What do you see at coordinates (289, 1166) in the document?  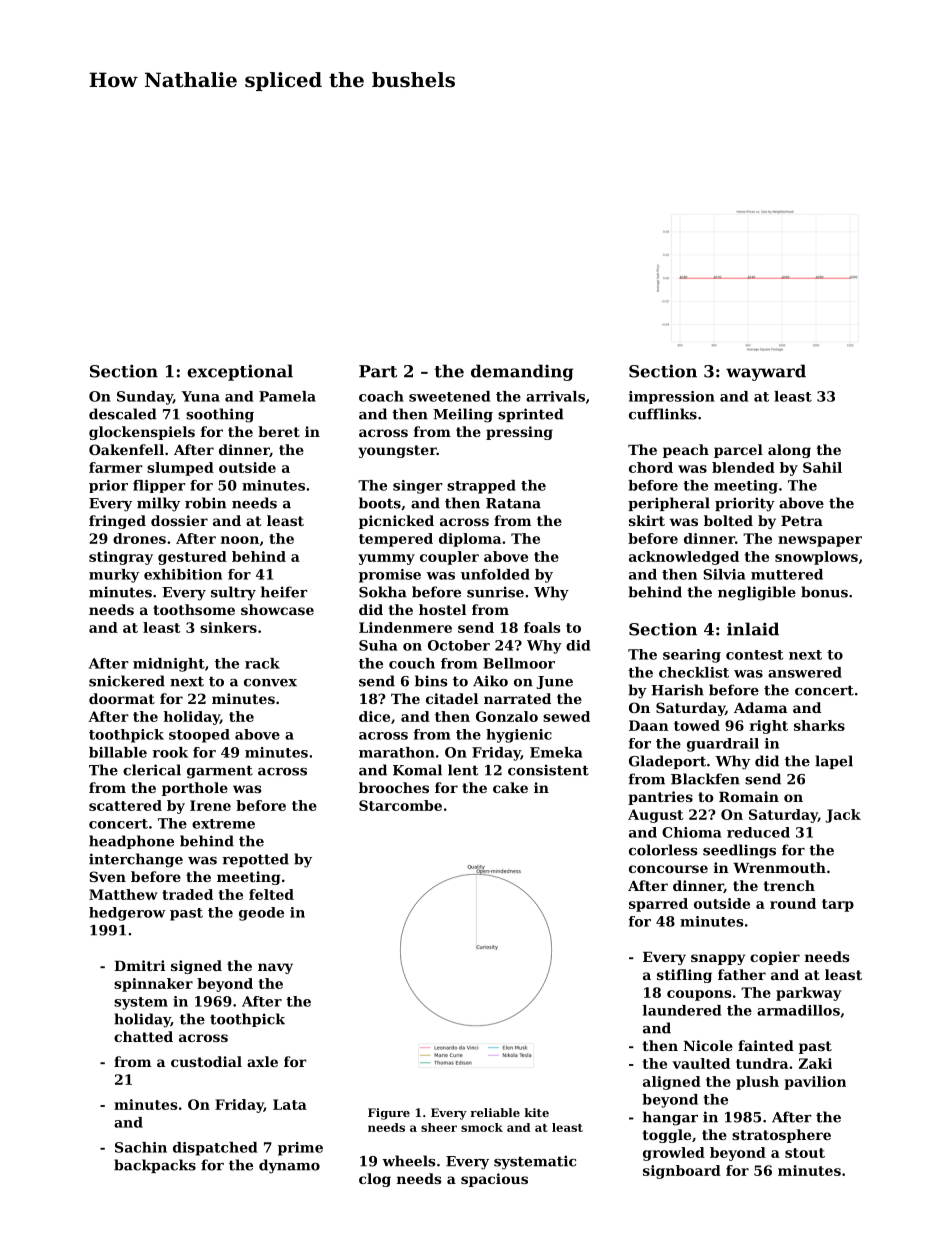 I see `dynamo` at bounding box center [289, 1166].
